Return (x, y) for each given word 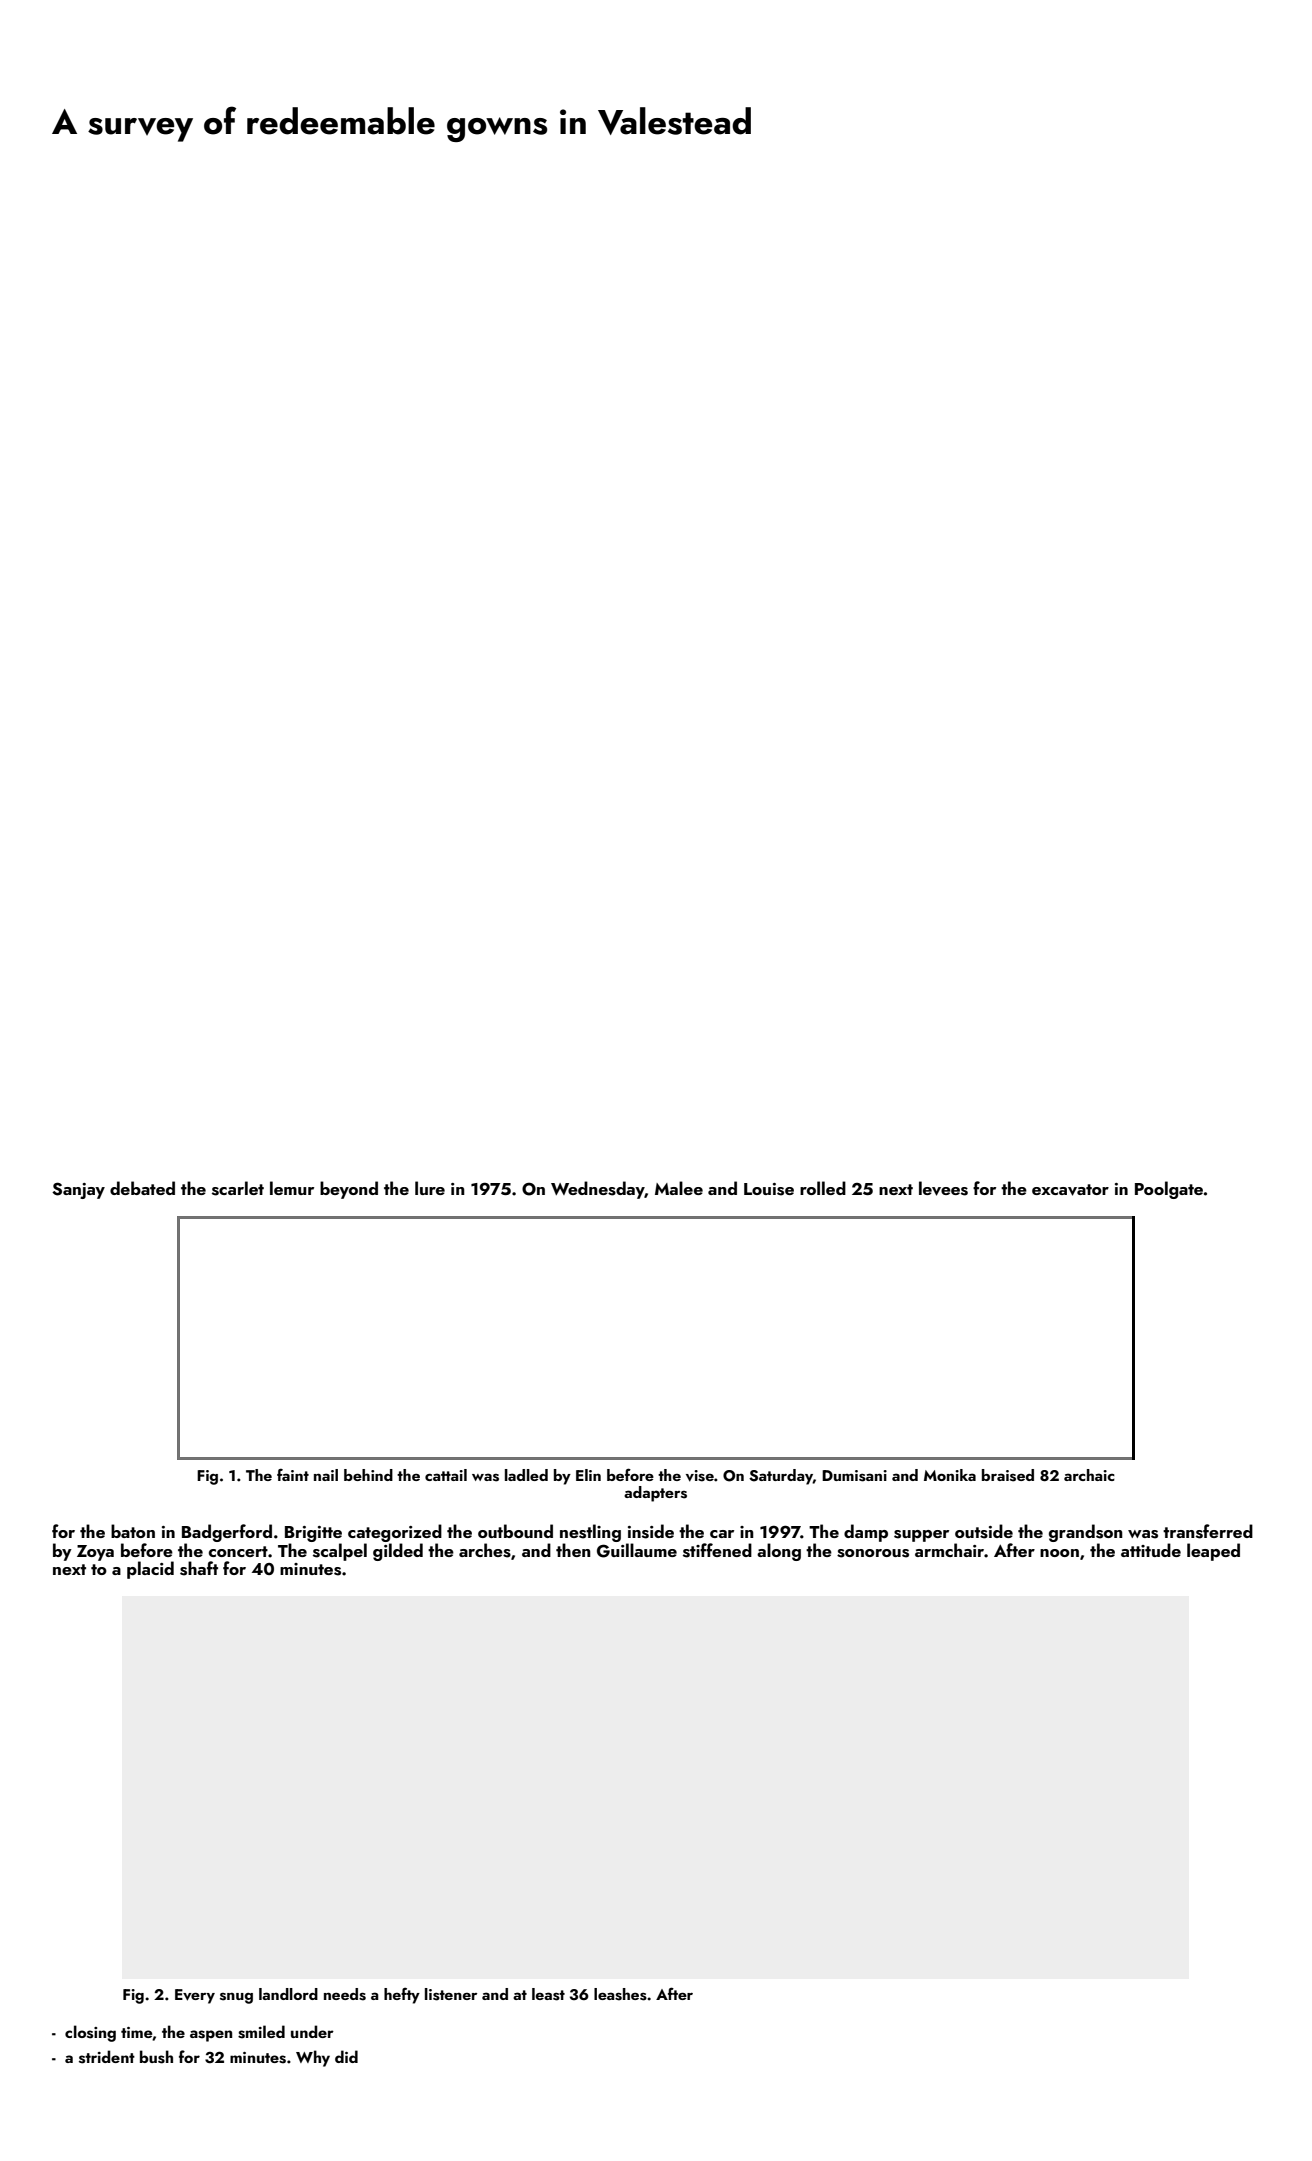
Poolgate (1169, 1190)
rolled (823, 1188)
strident (107, 2057)
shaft (199, 1568)
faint (293, 1474)
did (346, 2056)
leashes (620, 1994)
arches (485, 1550)
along (779, 1552)
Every (195, 1996)
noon (1059, 1553)
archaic (1089, 1475)
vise (700, 1476)
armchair (949, 1550)
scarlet (238, 1188)
